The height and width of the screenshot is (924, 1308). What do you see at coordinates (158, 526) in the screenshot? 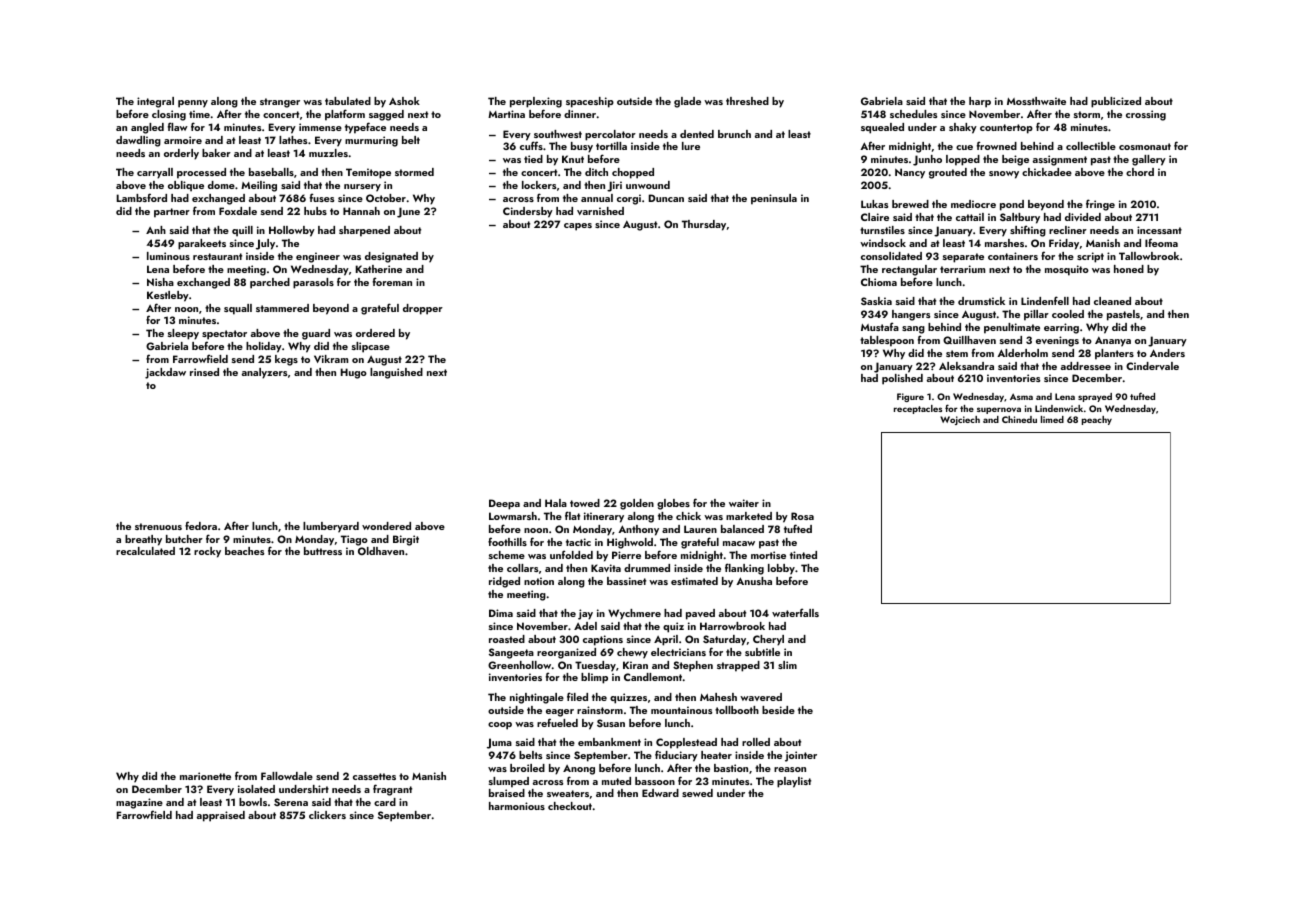
I see `strenuous` at bounding box center [158, 526].
